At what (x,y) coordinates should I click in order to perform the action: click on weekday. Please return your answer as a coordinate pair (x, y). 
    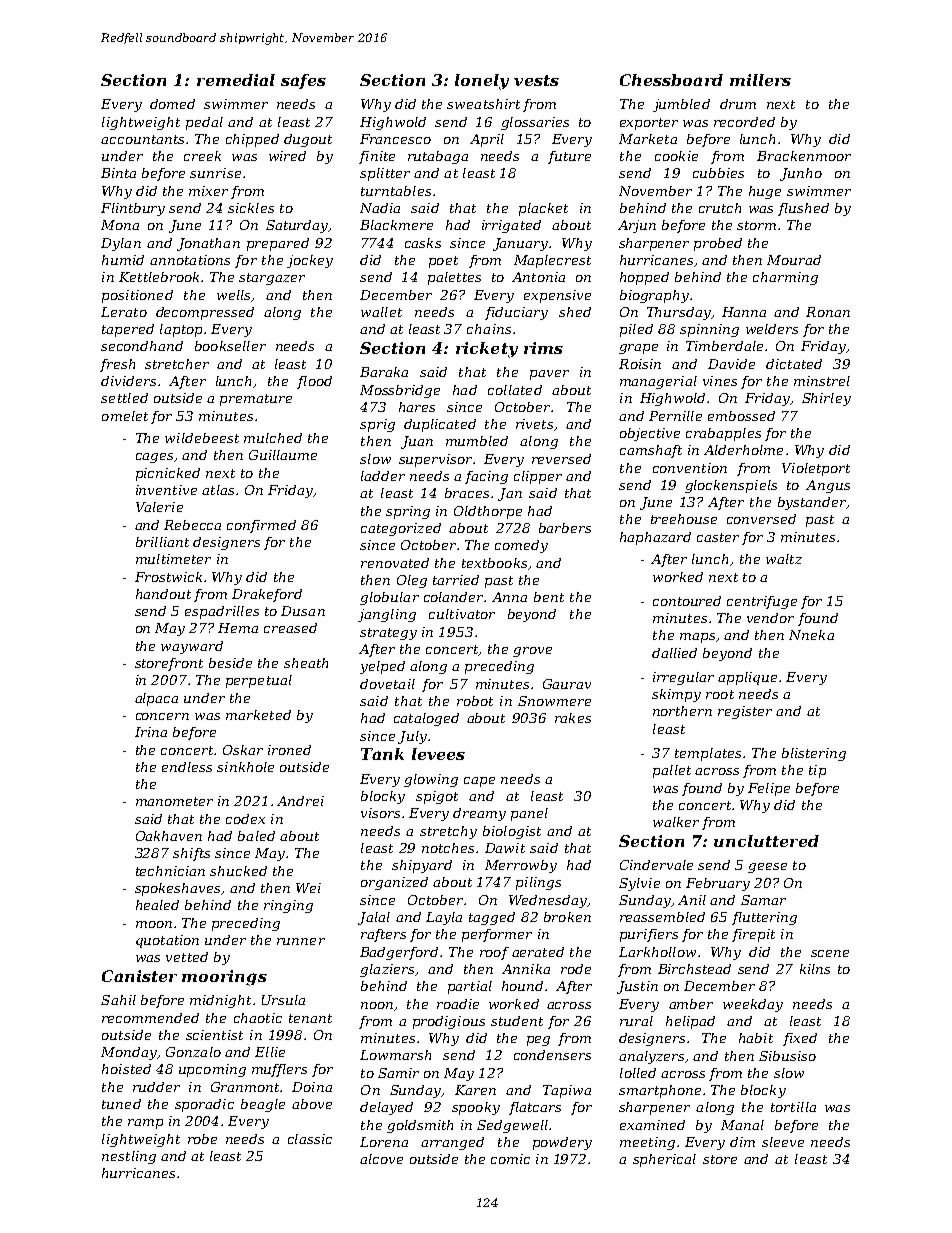
    Looking at the image, I should click on (753, 1005).
